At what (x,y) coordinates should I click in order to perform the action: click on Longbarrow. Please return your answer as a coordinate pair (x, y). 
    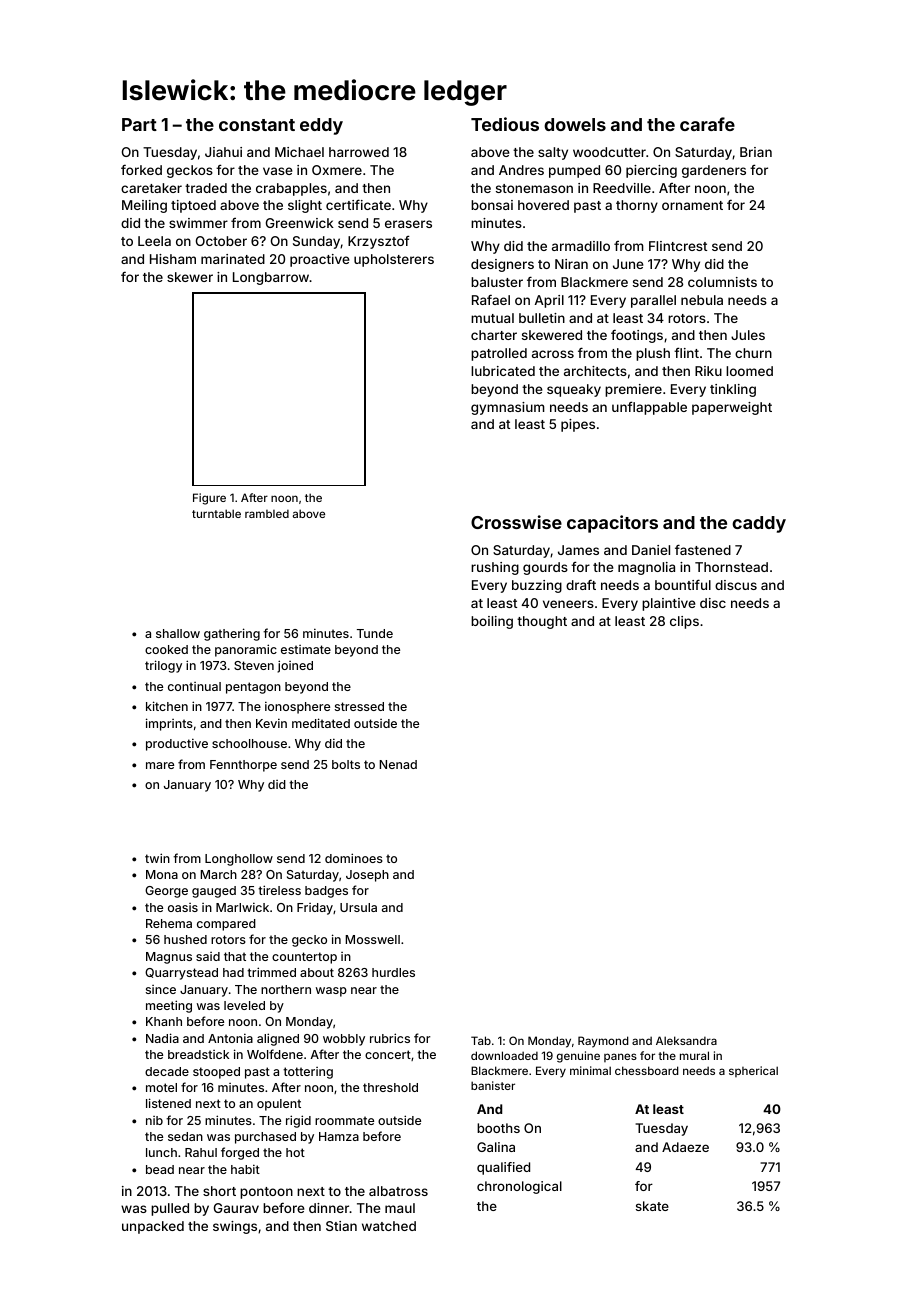
    Looking at the image, I should click on (271, 278).
